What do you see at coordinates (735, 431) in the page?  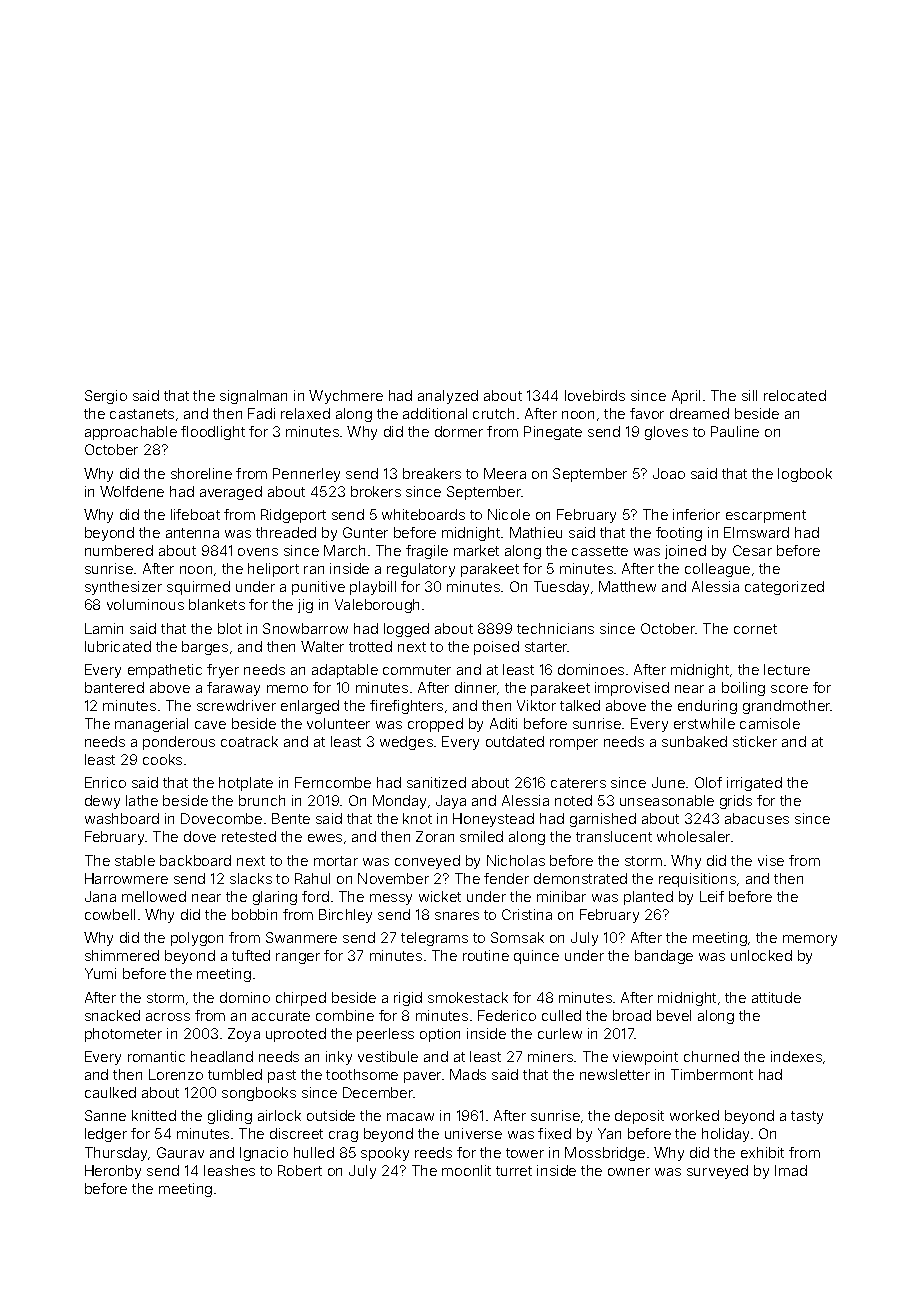 I see `Pauline` at bounding box center [735, 431].
